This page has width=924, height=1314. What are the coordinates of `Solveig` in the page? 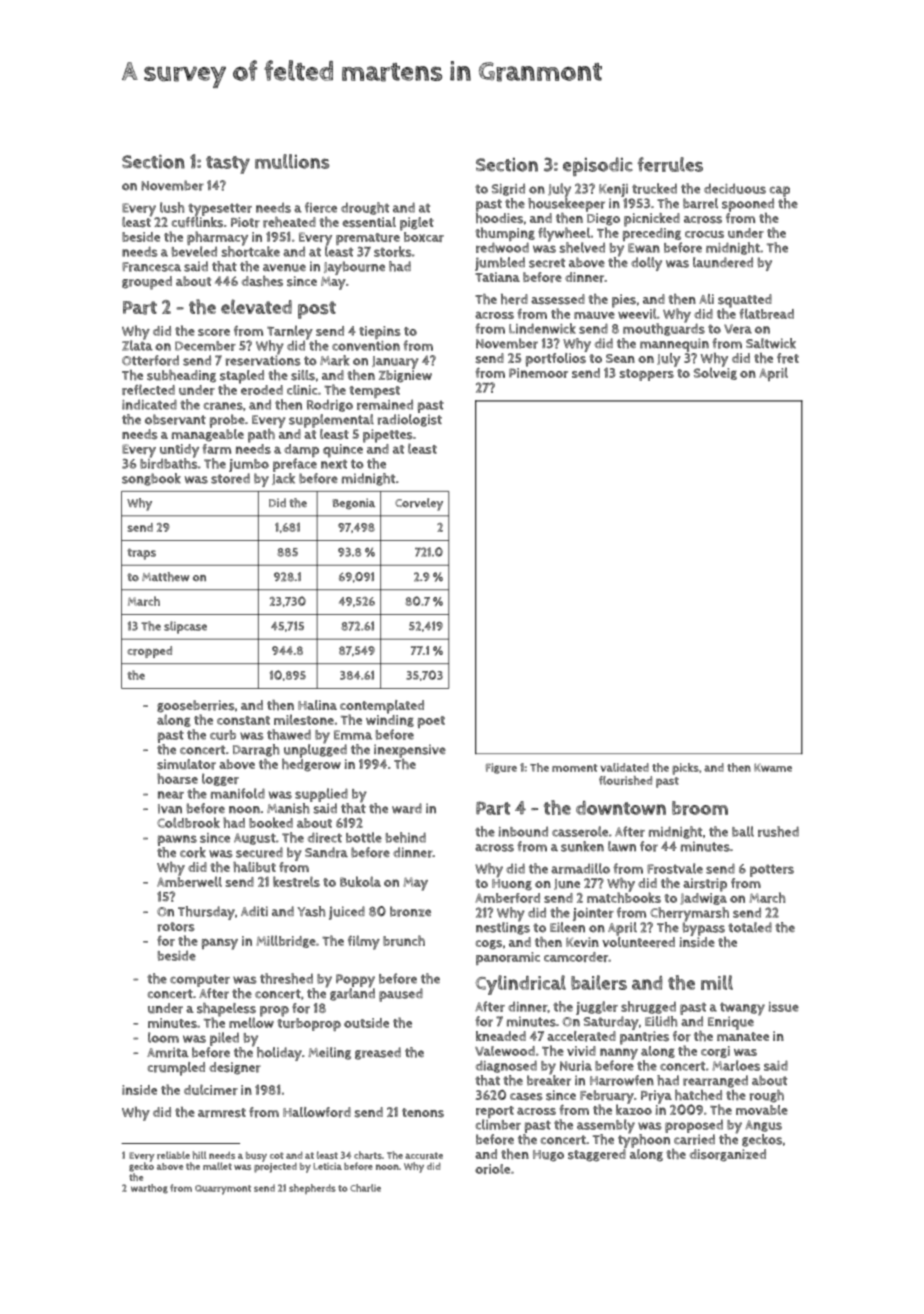 It's located at (715, 373).
